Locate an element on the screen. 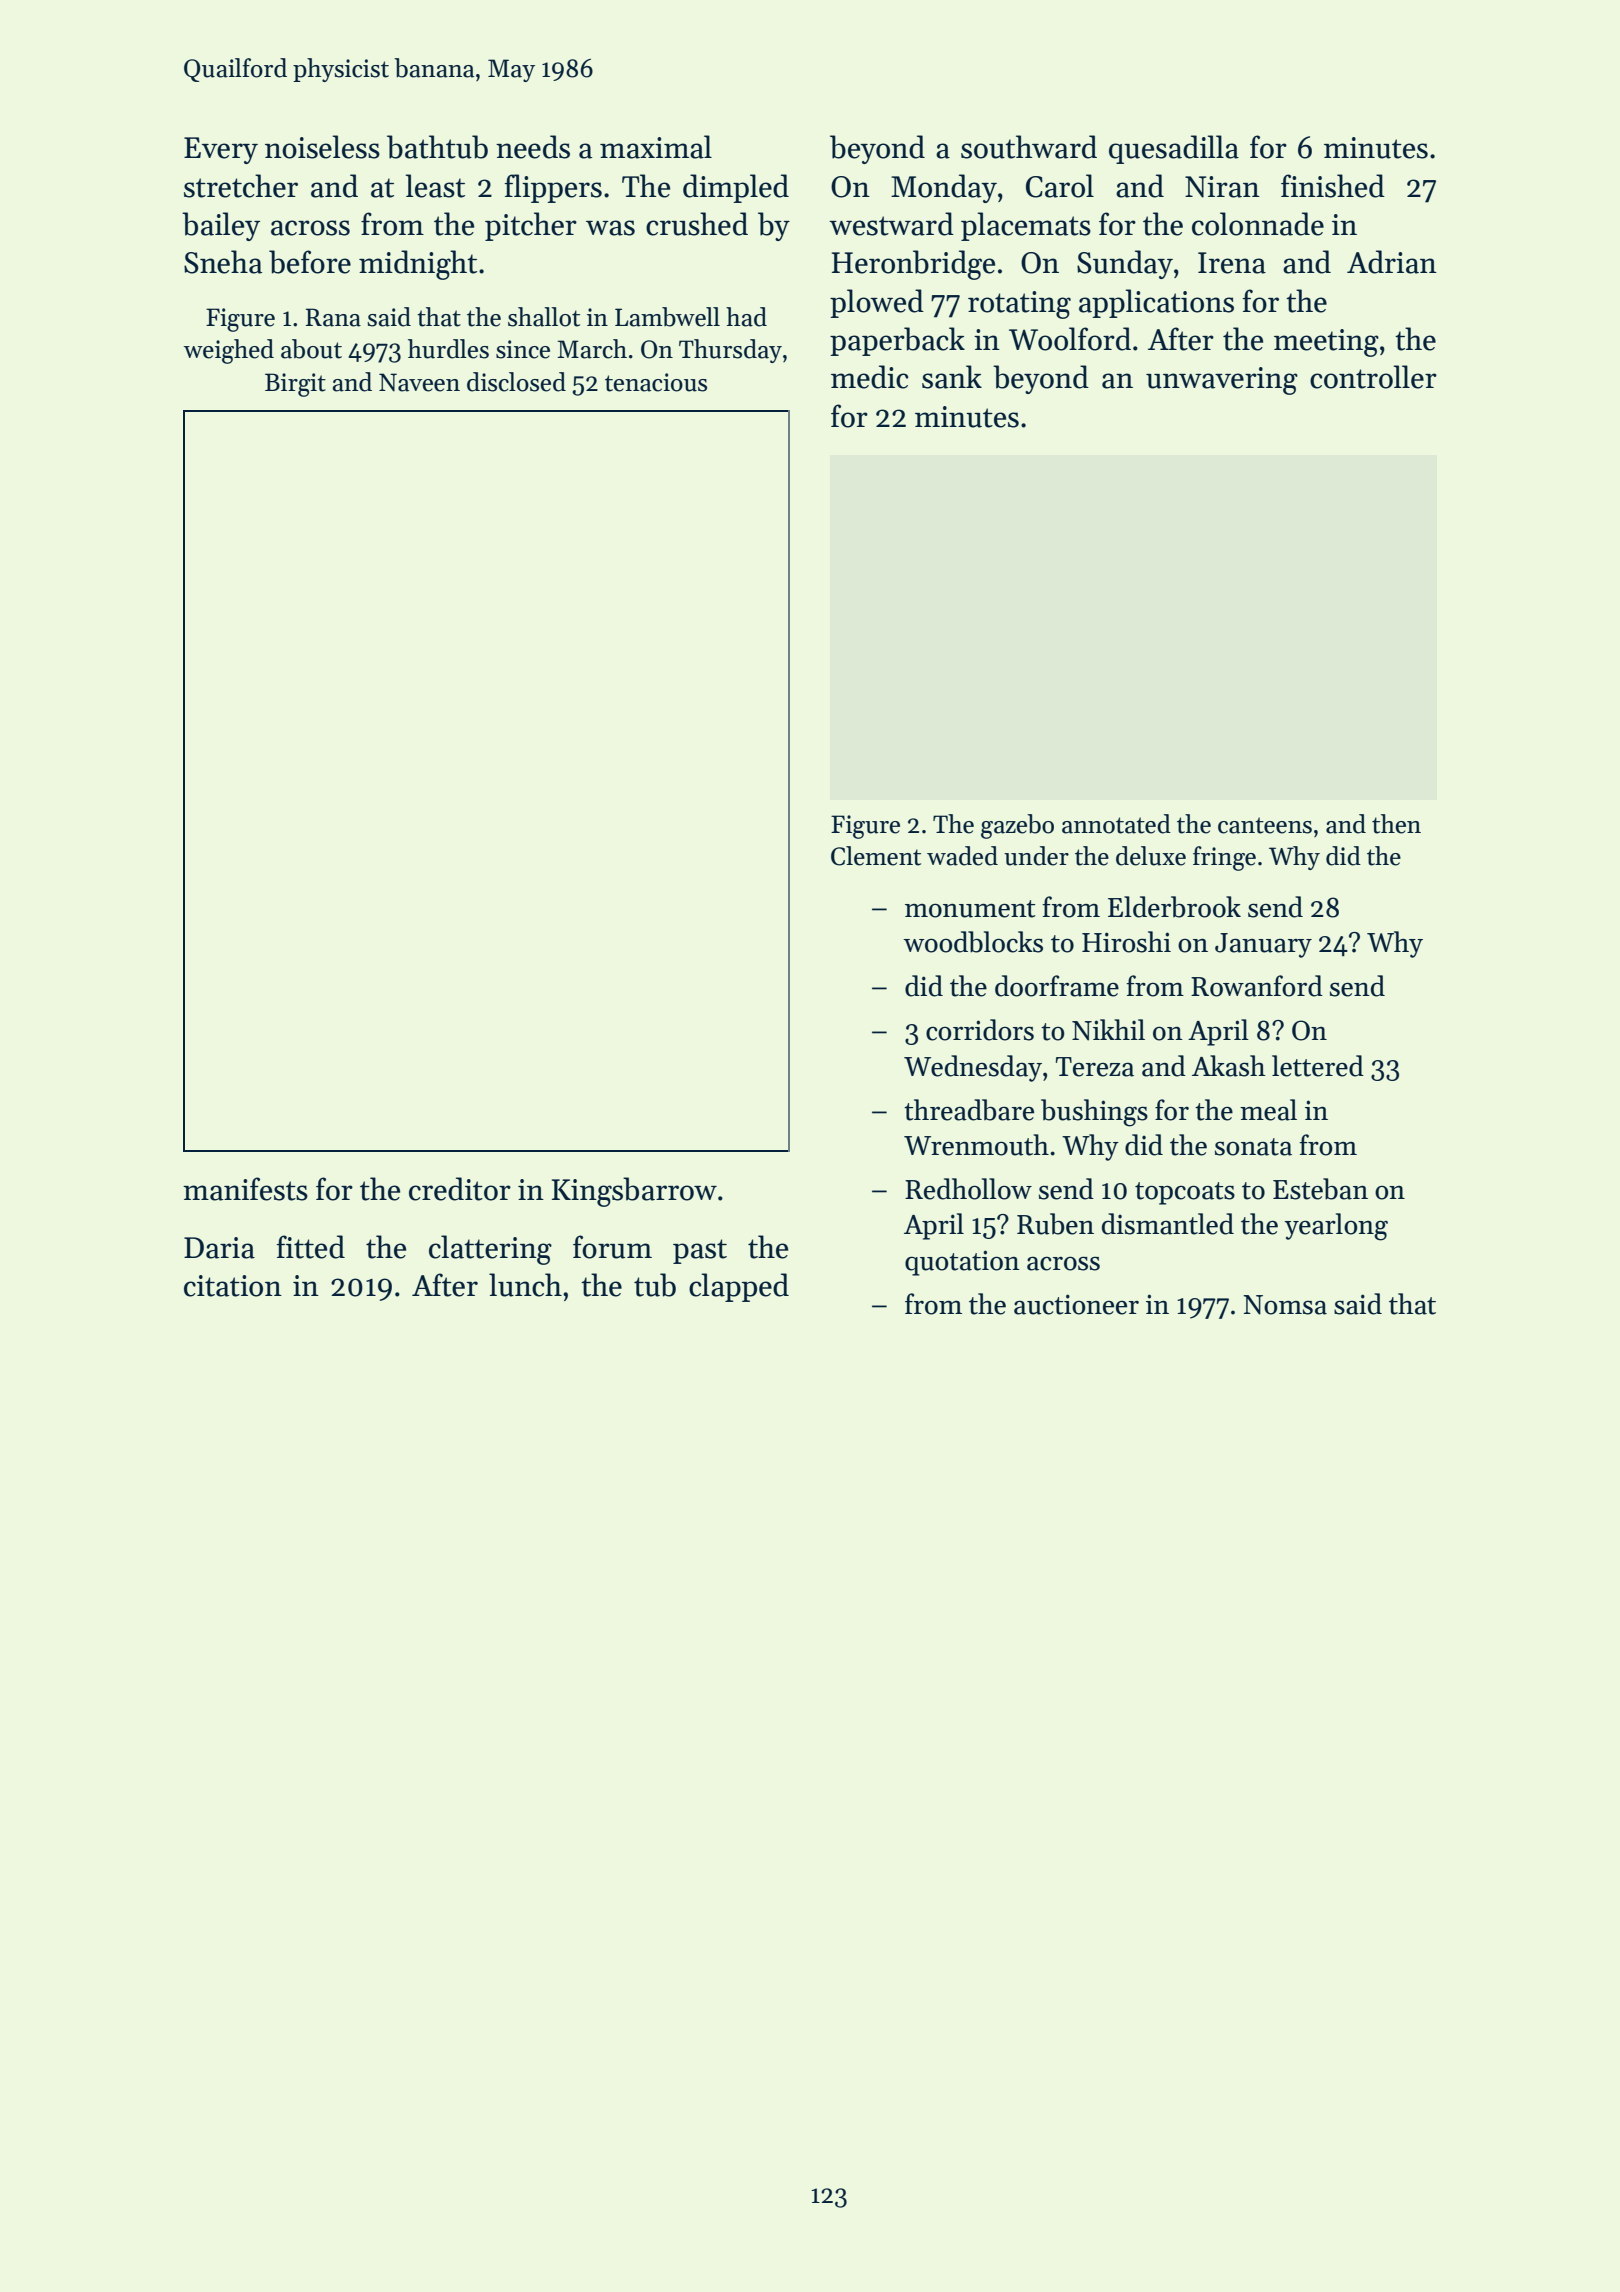 This screenshot has width=1620, height=2292. manifests is located at coordinates (245, 1189).
